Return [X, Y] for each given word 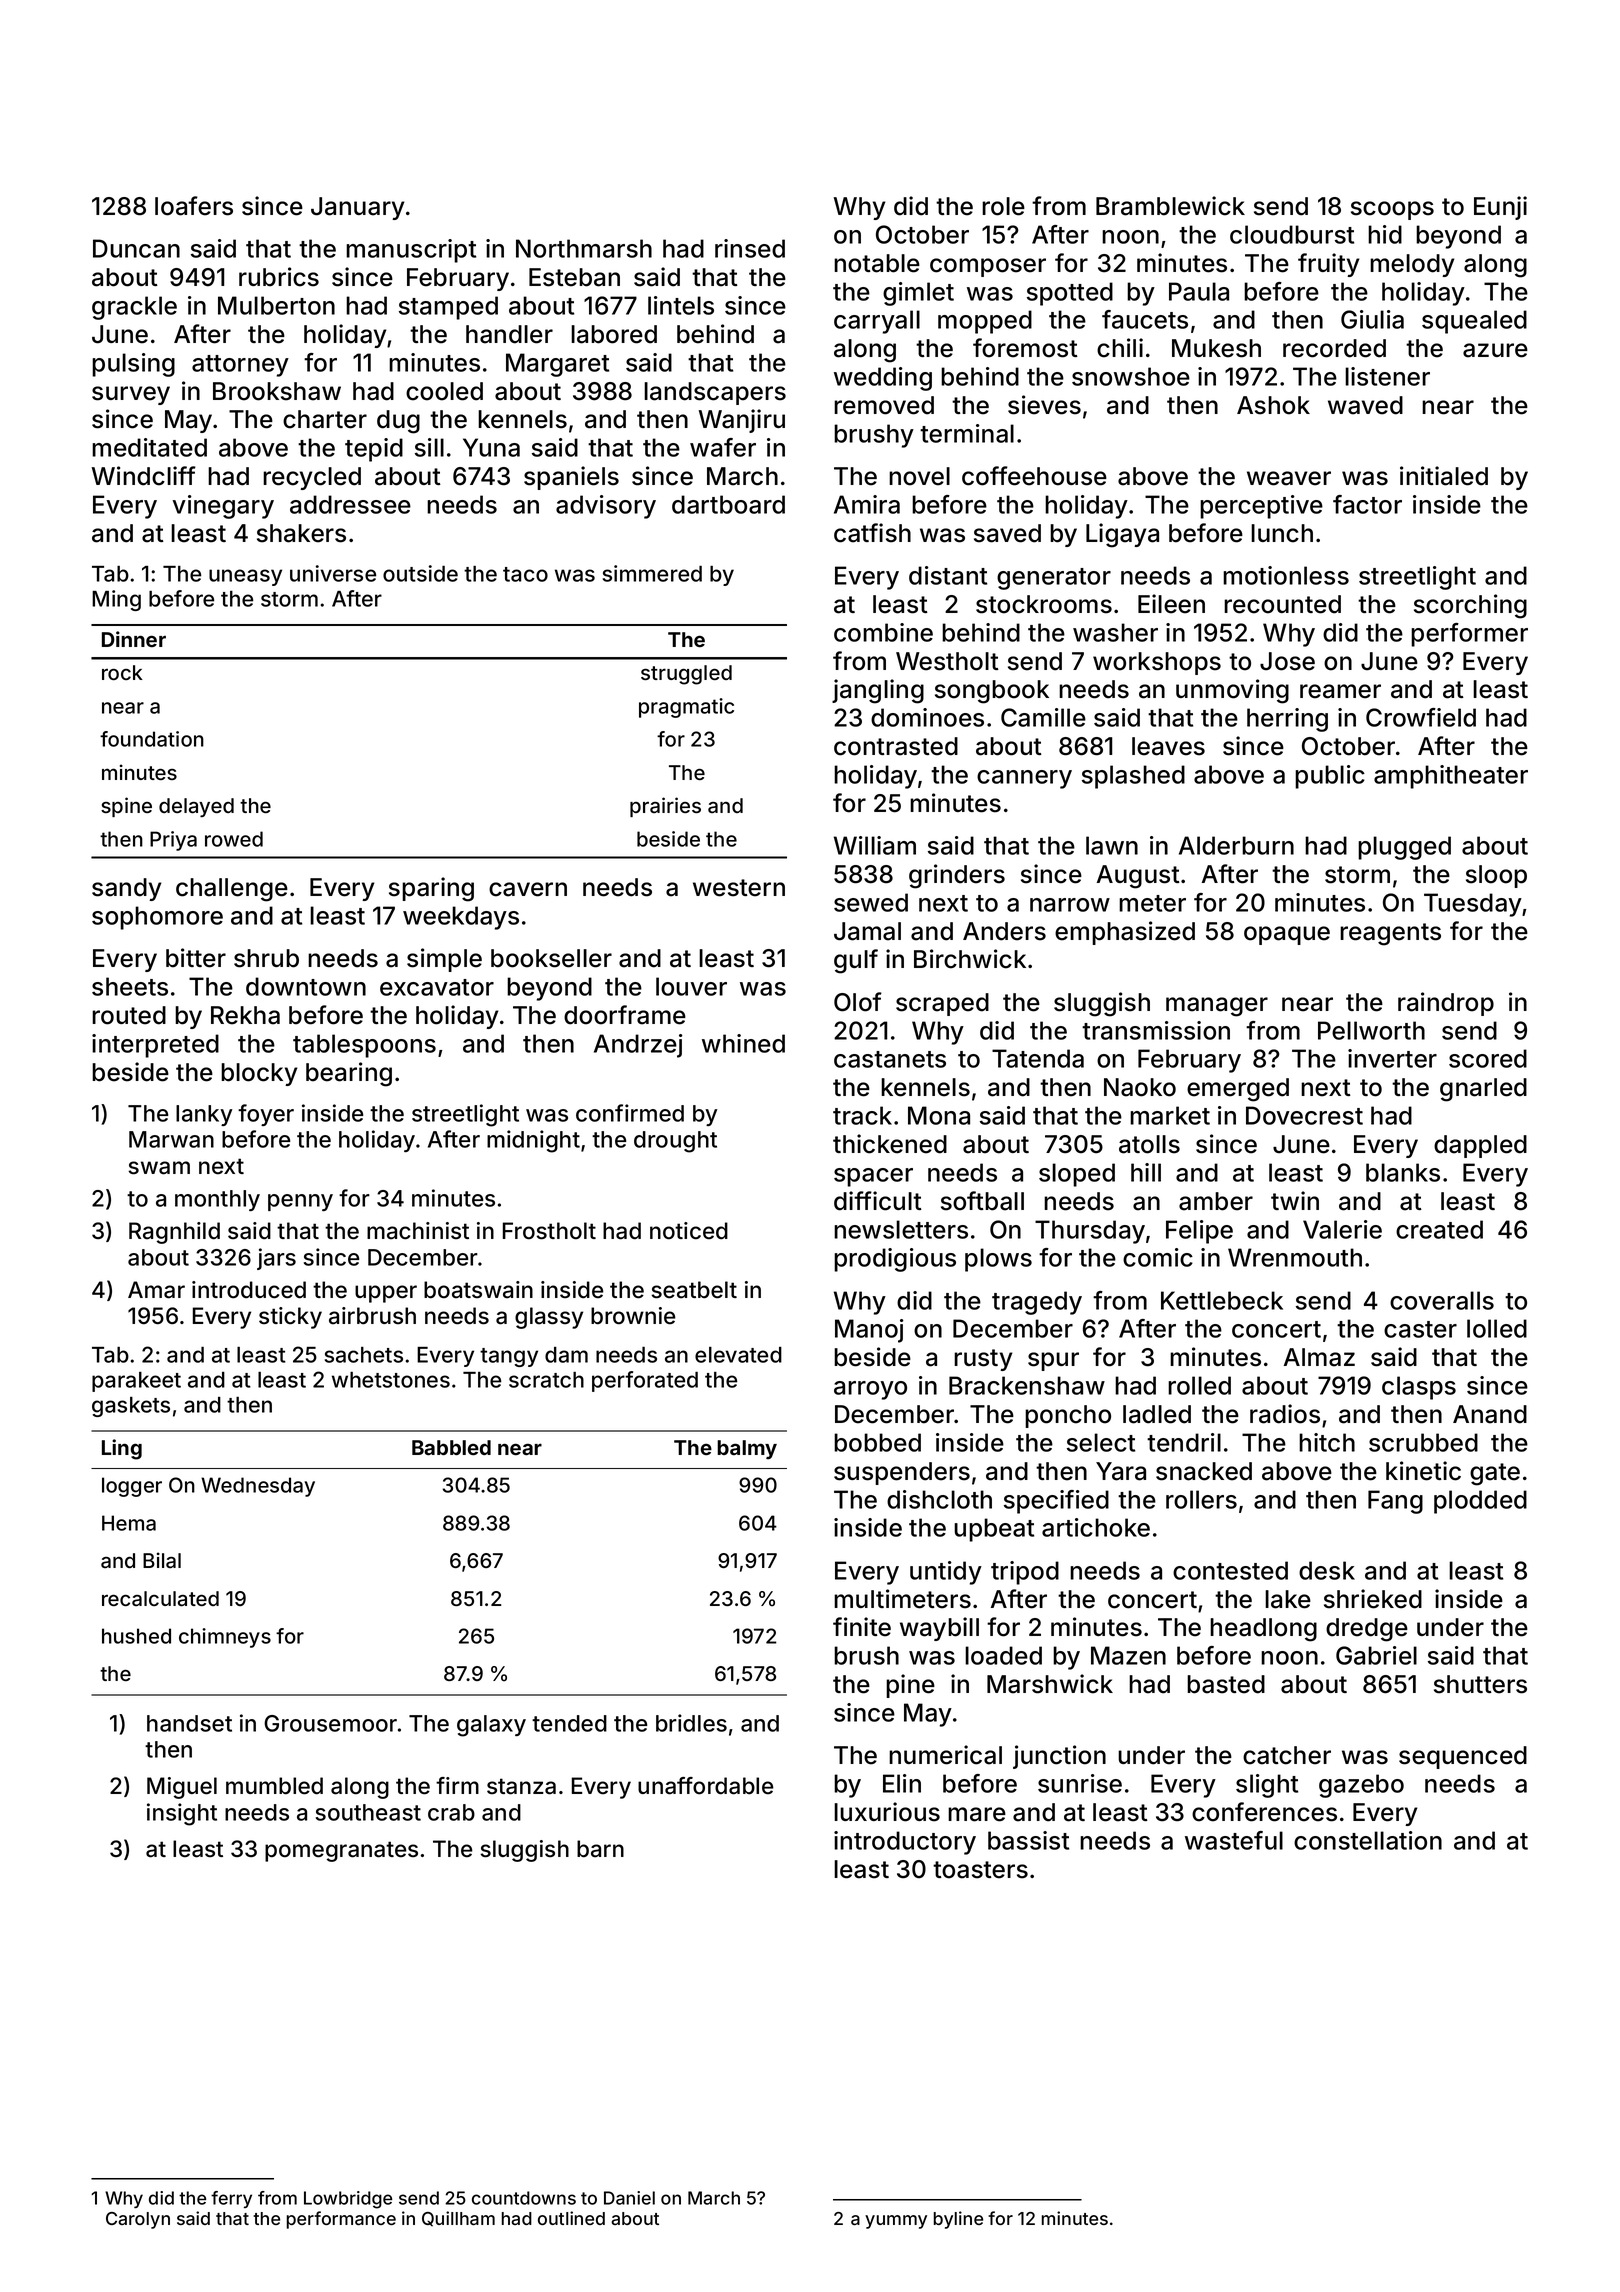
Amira [867, 504]
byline [958, 2220]
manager [1217, 1007]
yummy [896, 2222]
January [358, 208]
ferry [231, 2199]
